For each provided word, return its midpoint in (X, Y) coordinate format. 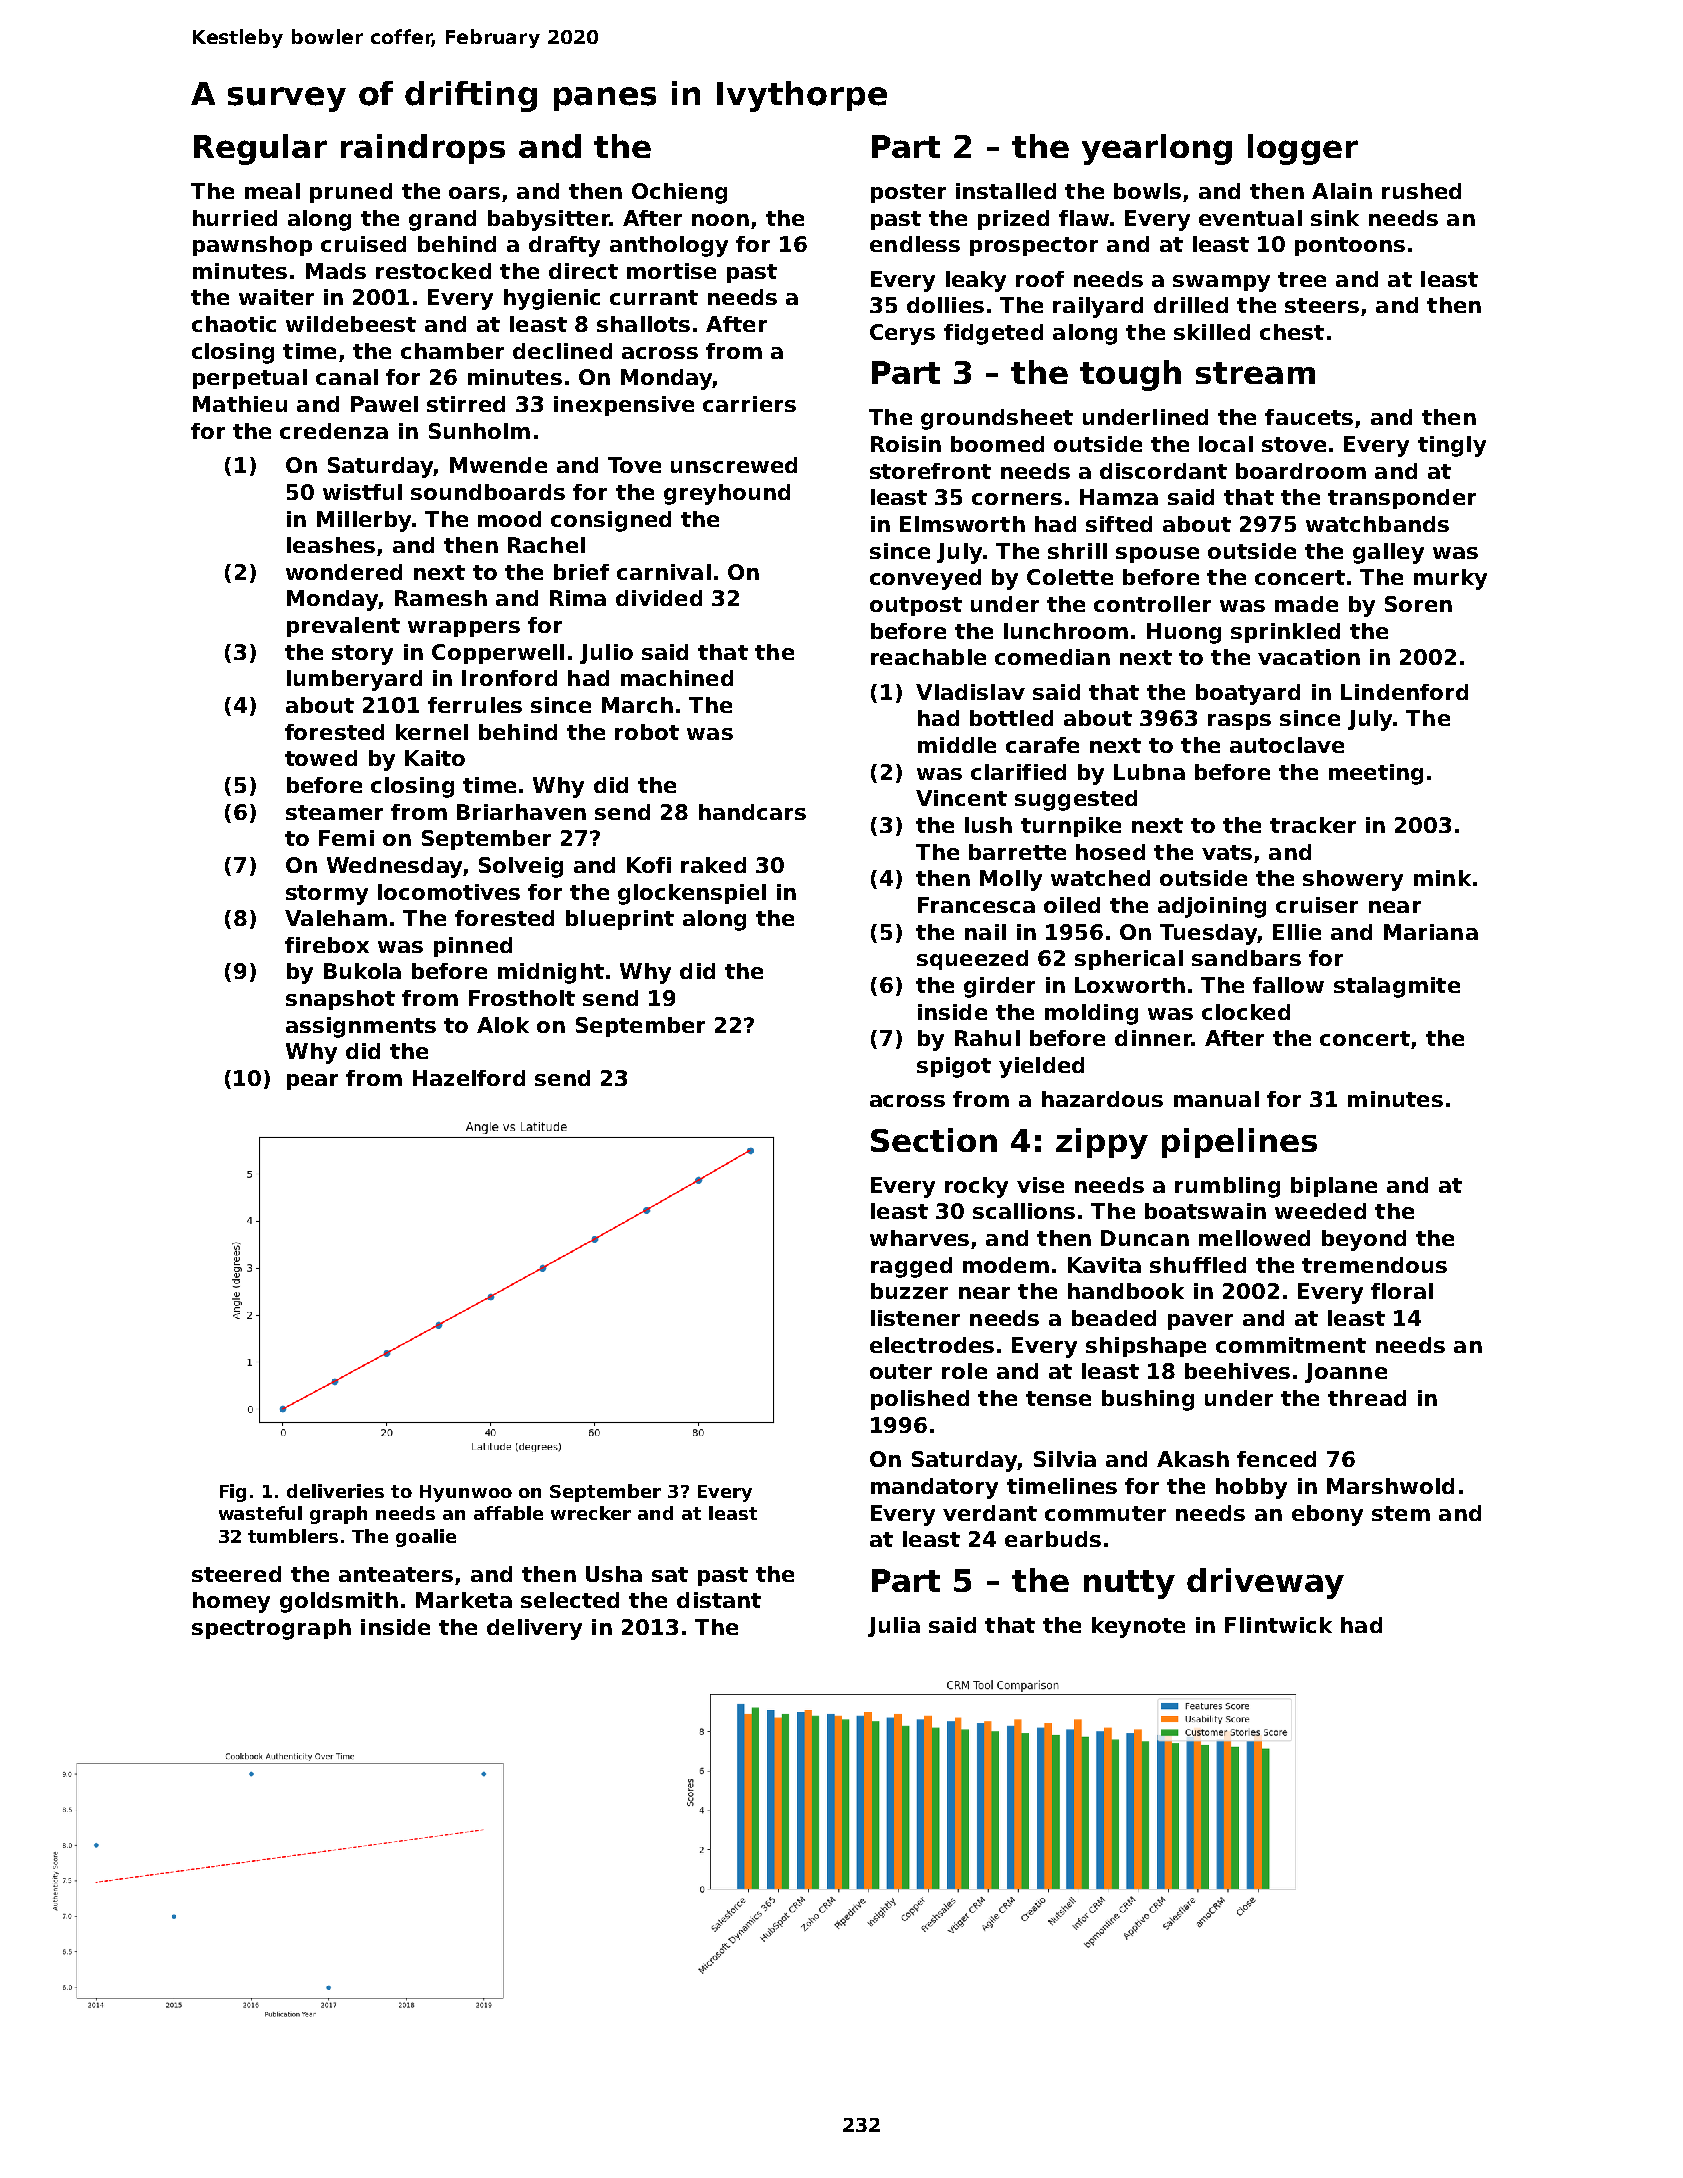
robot (647, 732)
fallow (1288, 985)
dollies (945, 305)
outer (901, 1371)
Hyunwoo (466, 1493)
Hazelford (469, 1078)
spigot (954, 1067)
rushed (1421, 191)
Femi (346, 838)
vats (1227, 852)
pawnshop (252, 246)
